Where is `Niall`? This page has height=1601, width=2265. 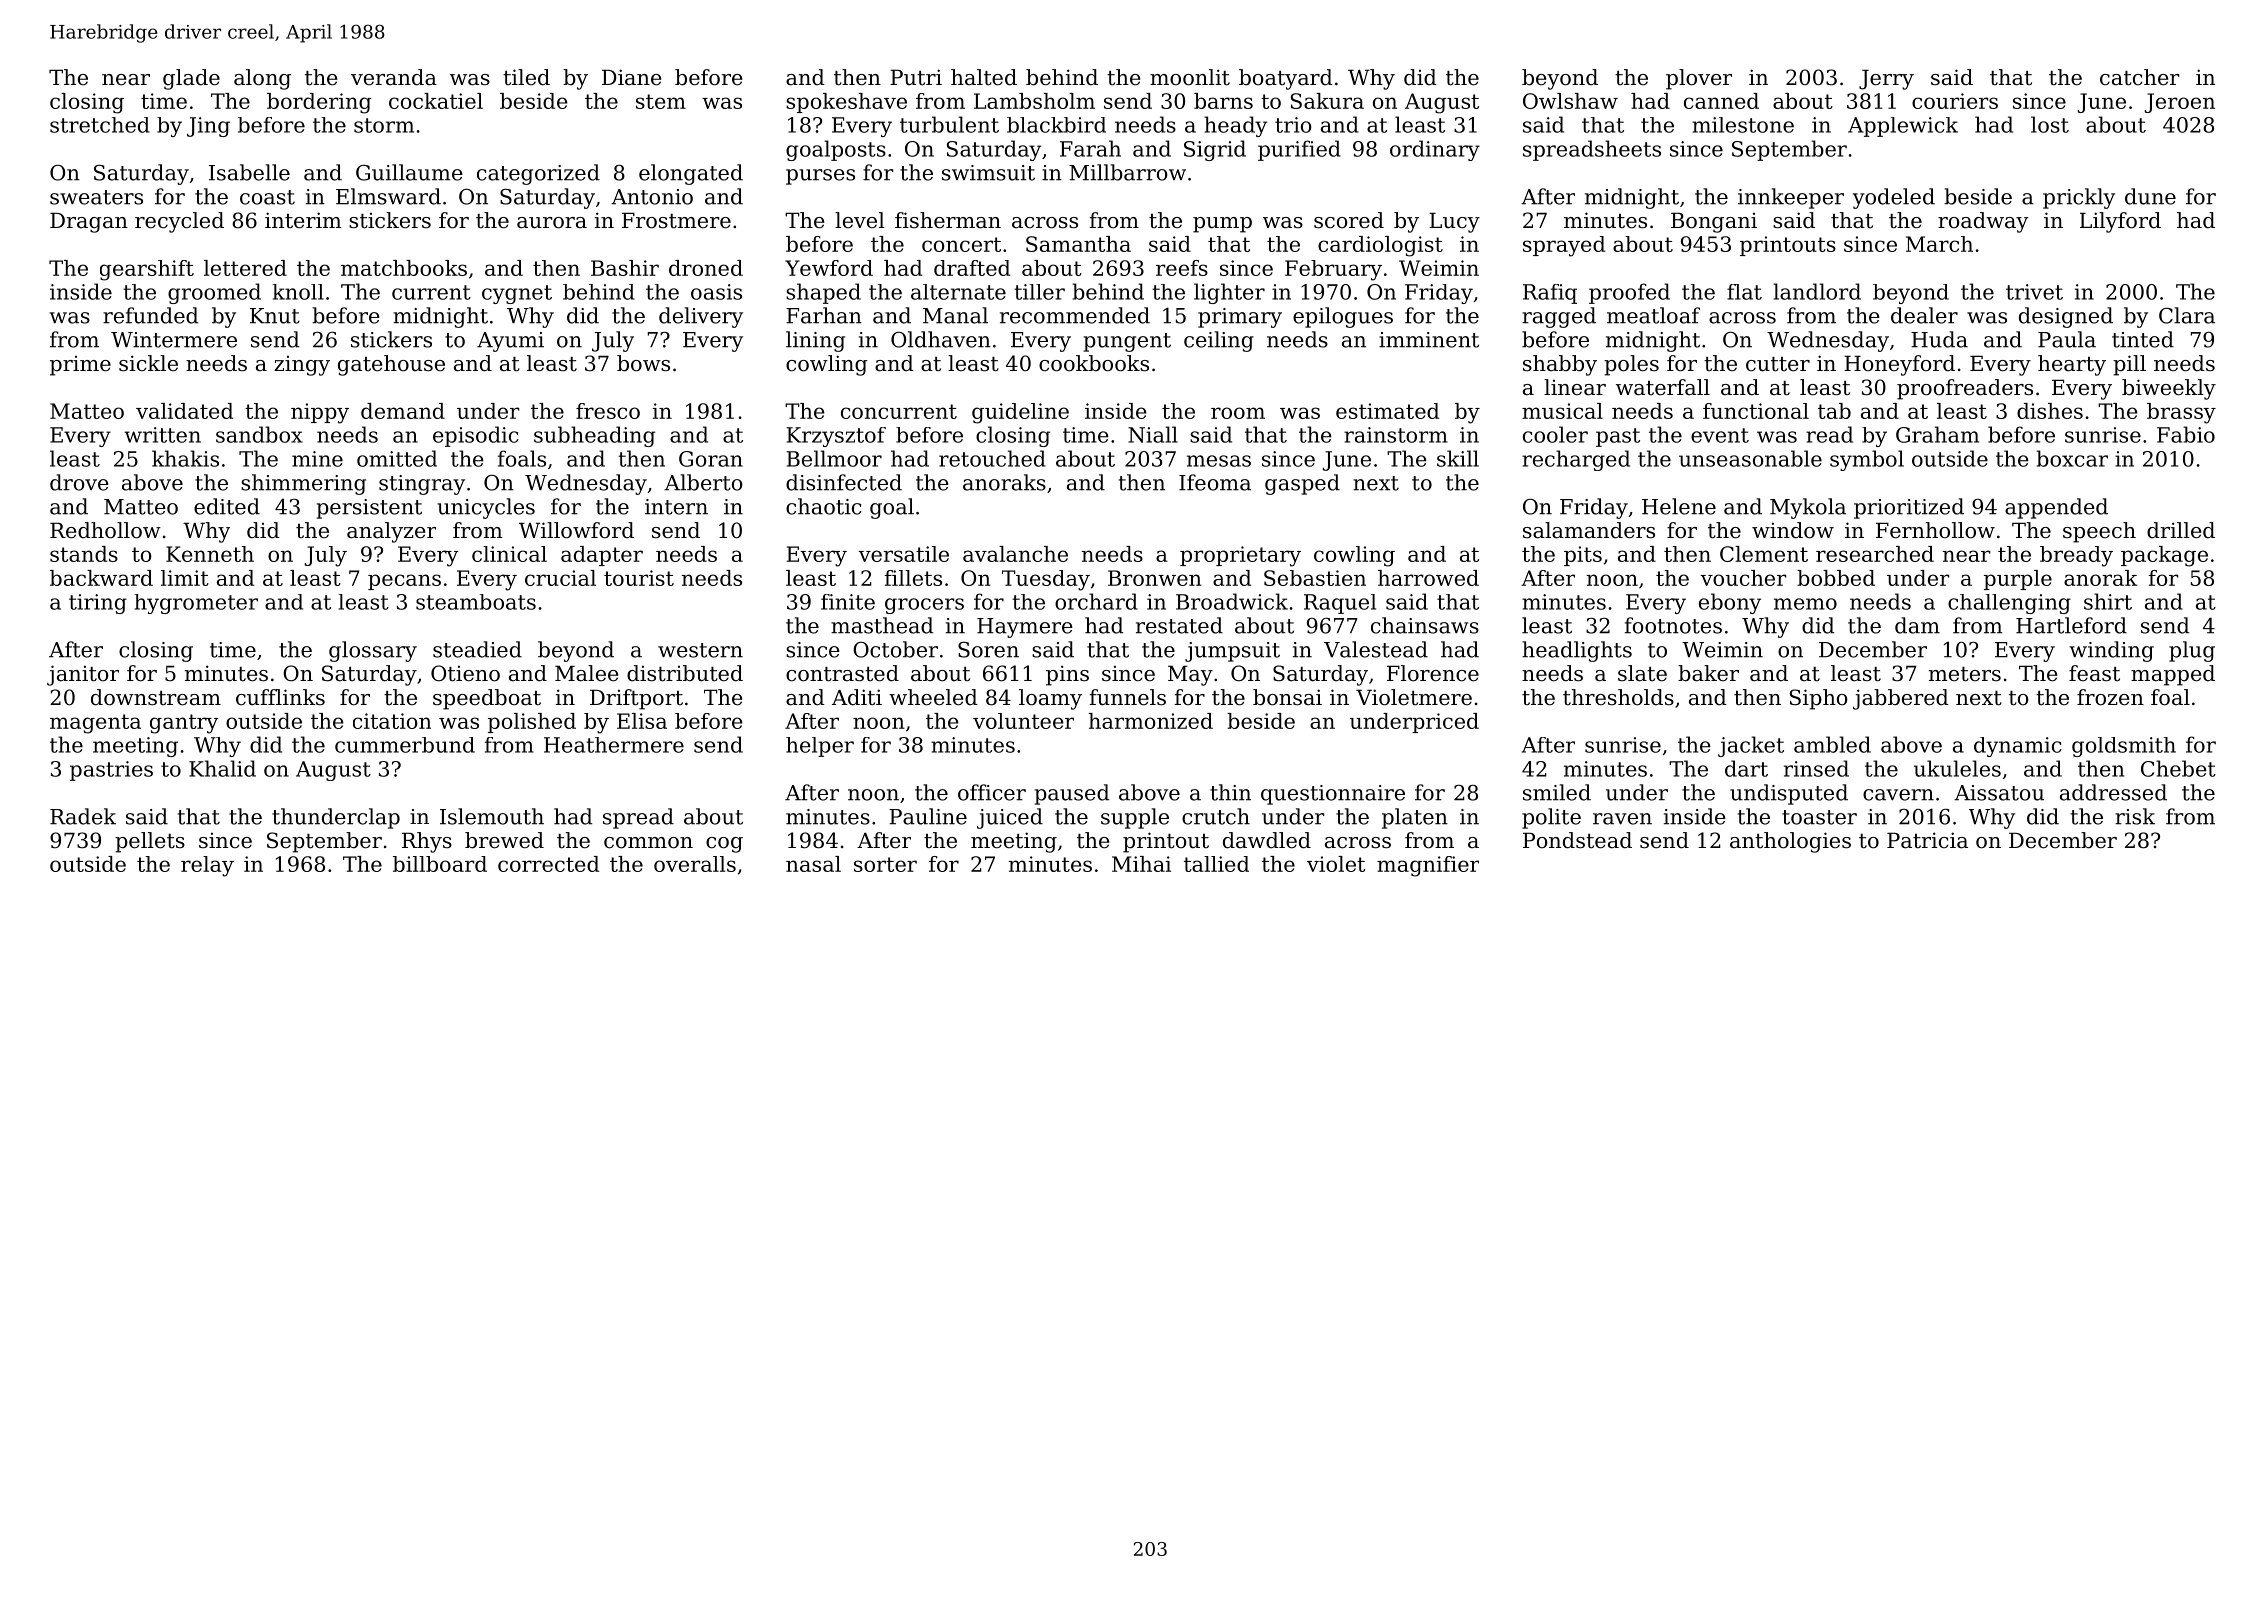 Niall is located at coordinates (1153, 434).
